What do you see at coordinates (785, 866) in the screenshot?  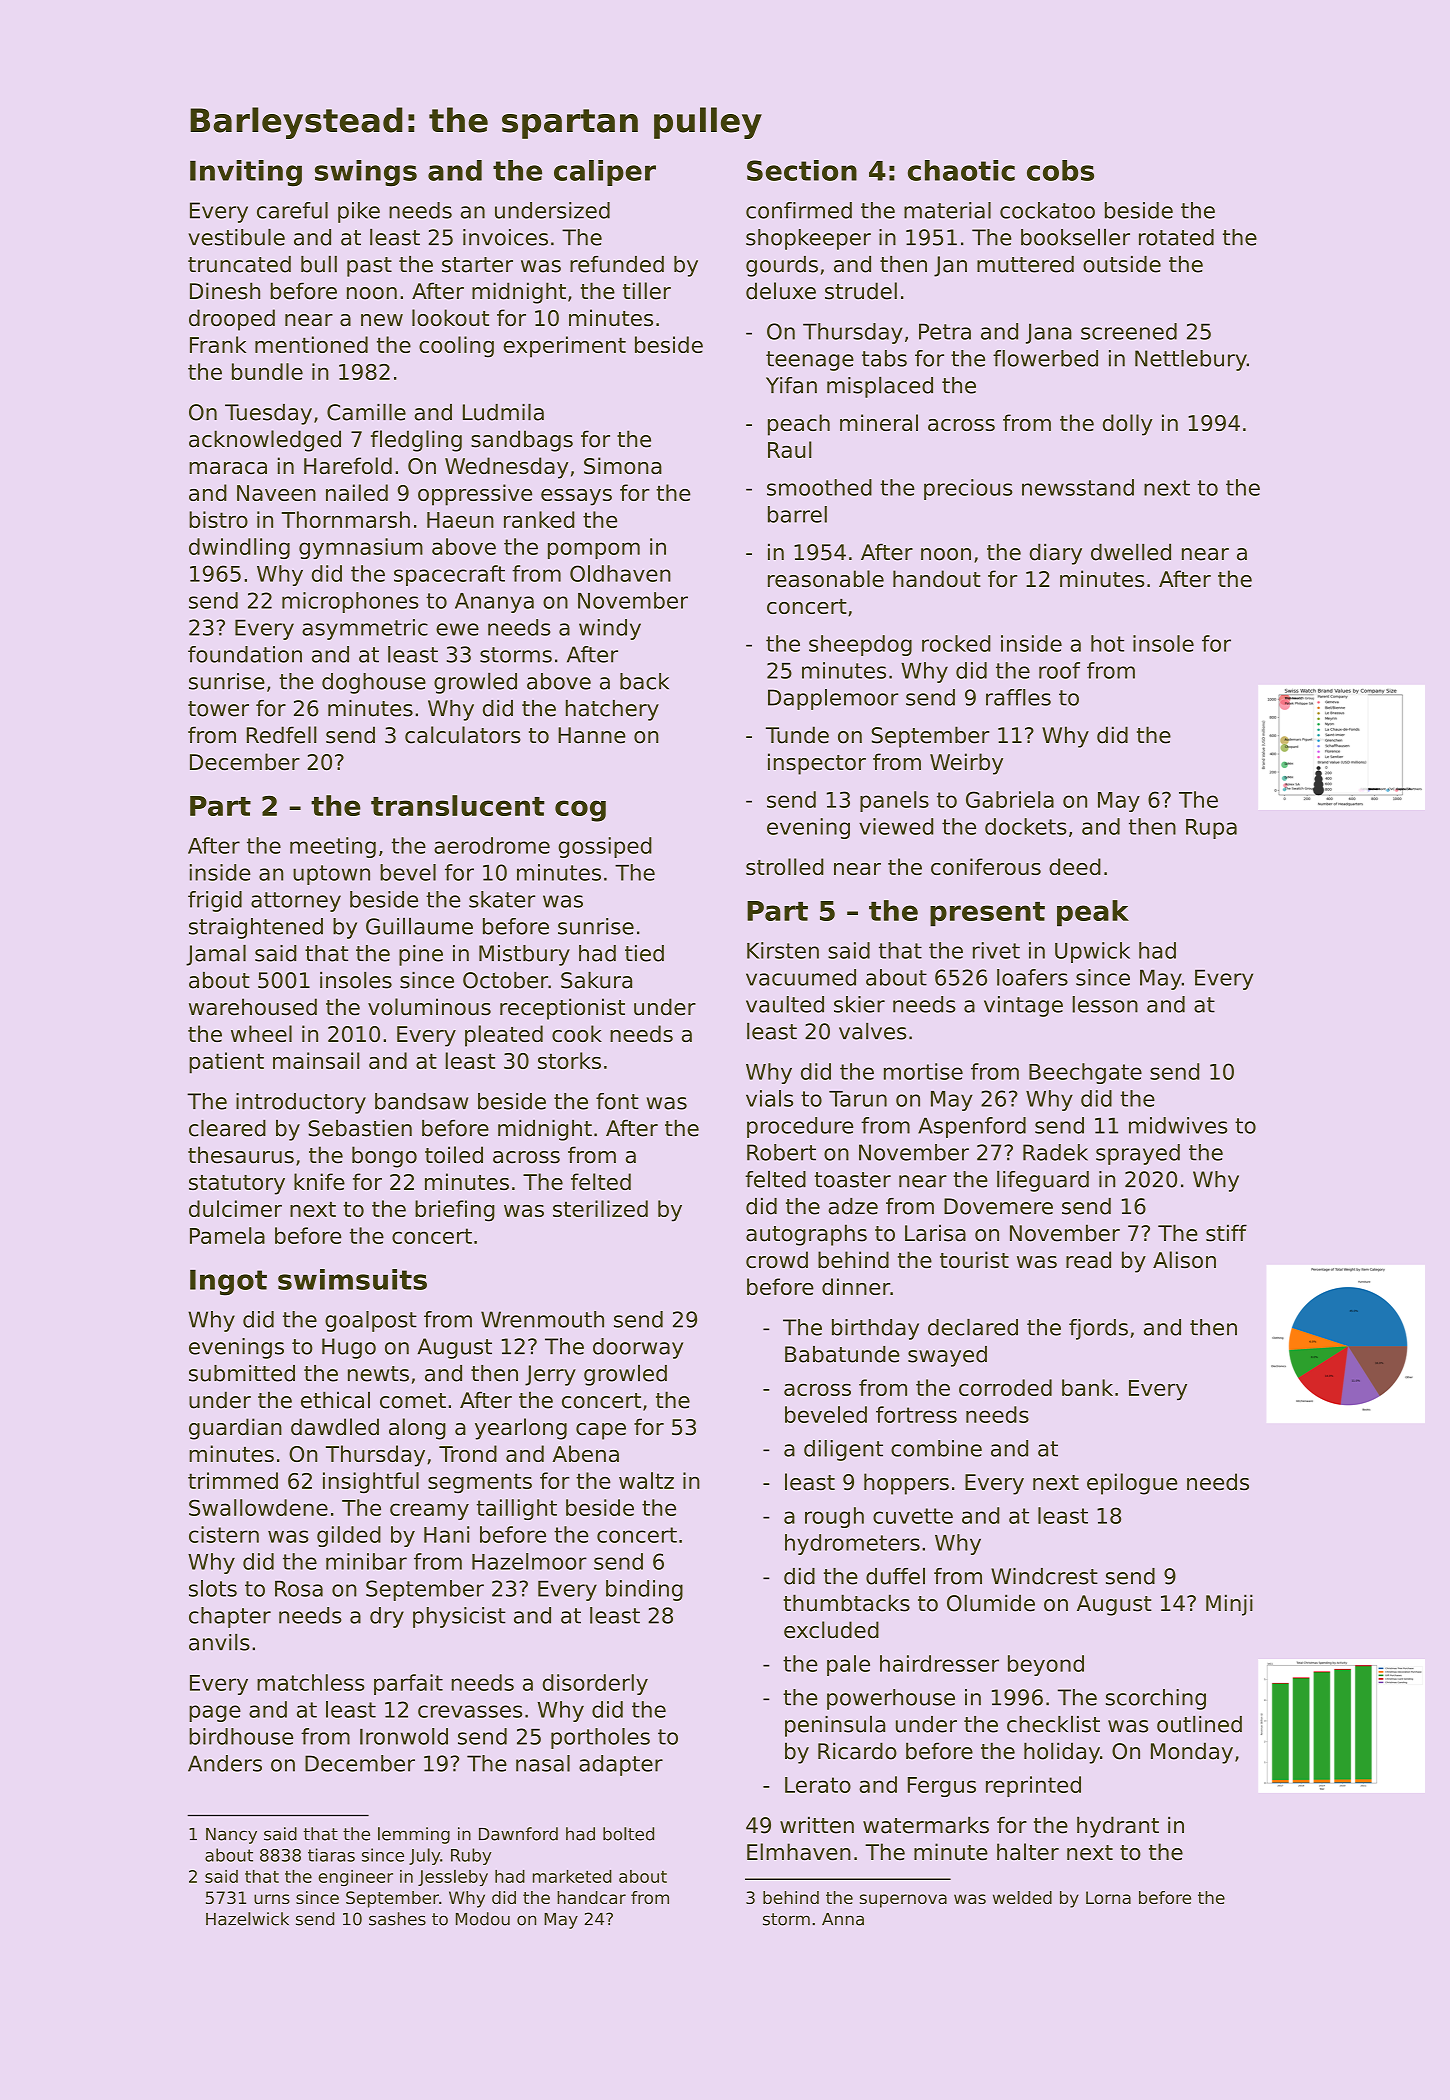 I see `strolled` at bounding box center [785, 866].
